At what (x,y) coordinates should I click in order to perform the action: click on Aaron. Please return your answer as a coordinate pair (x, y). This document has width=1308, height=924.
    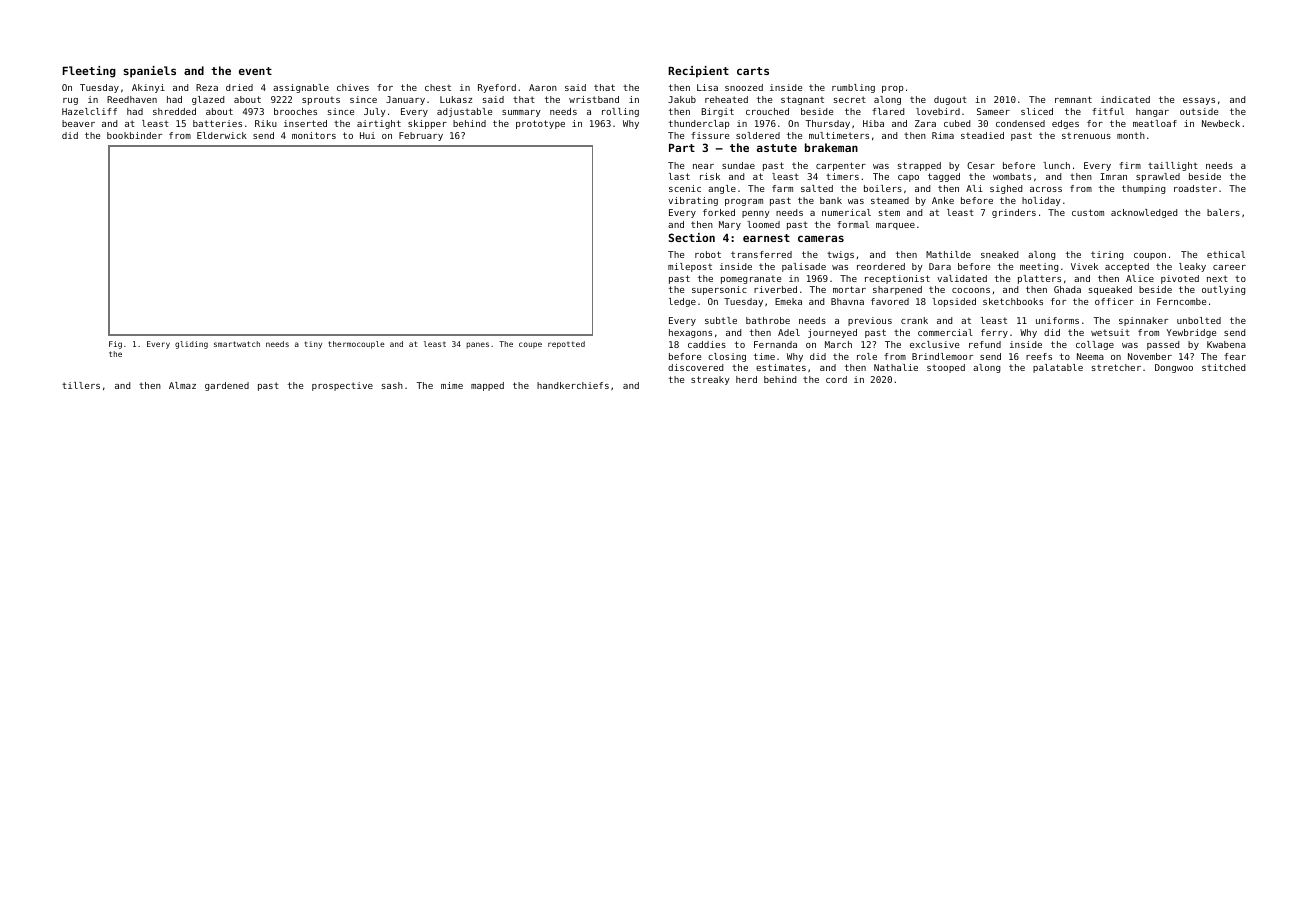
    Looking at the image, I should click on (543, 87).
